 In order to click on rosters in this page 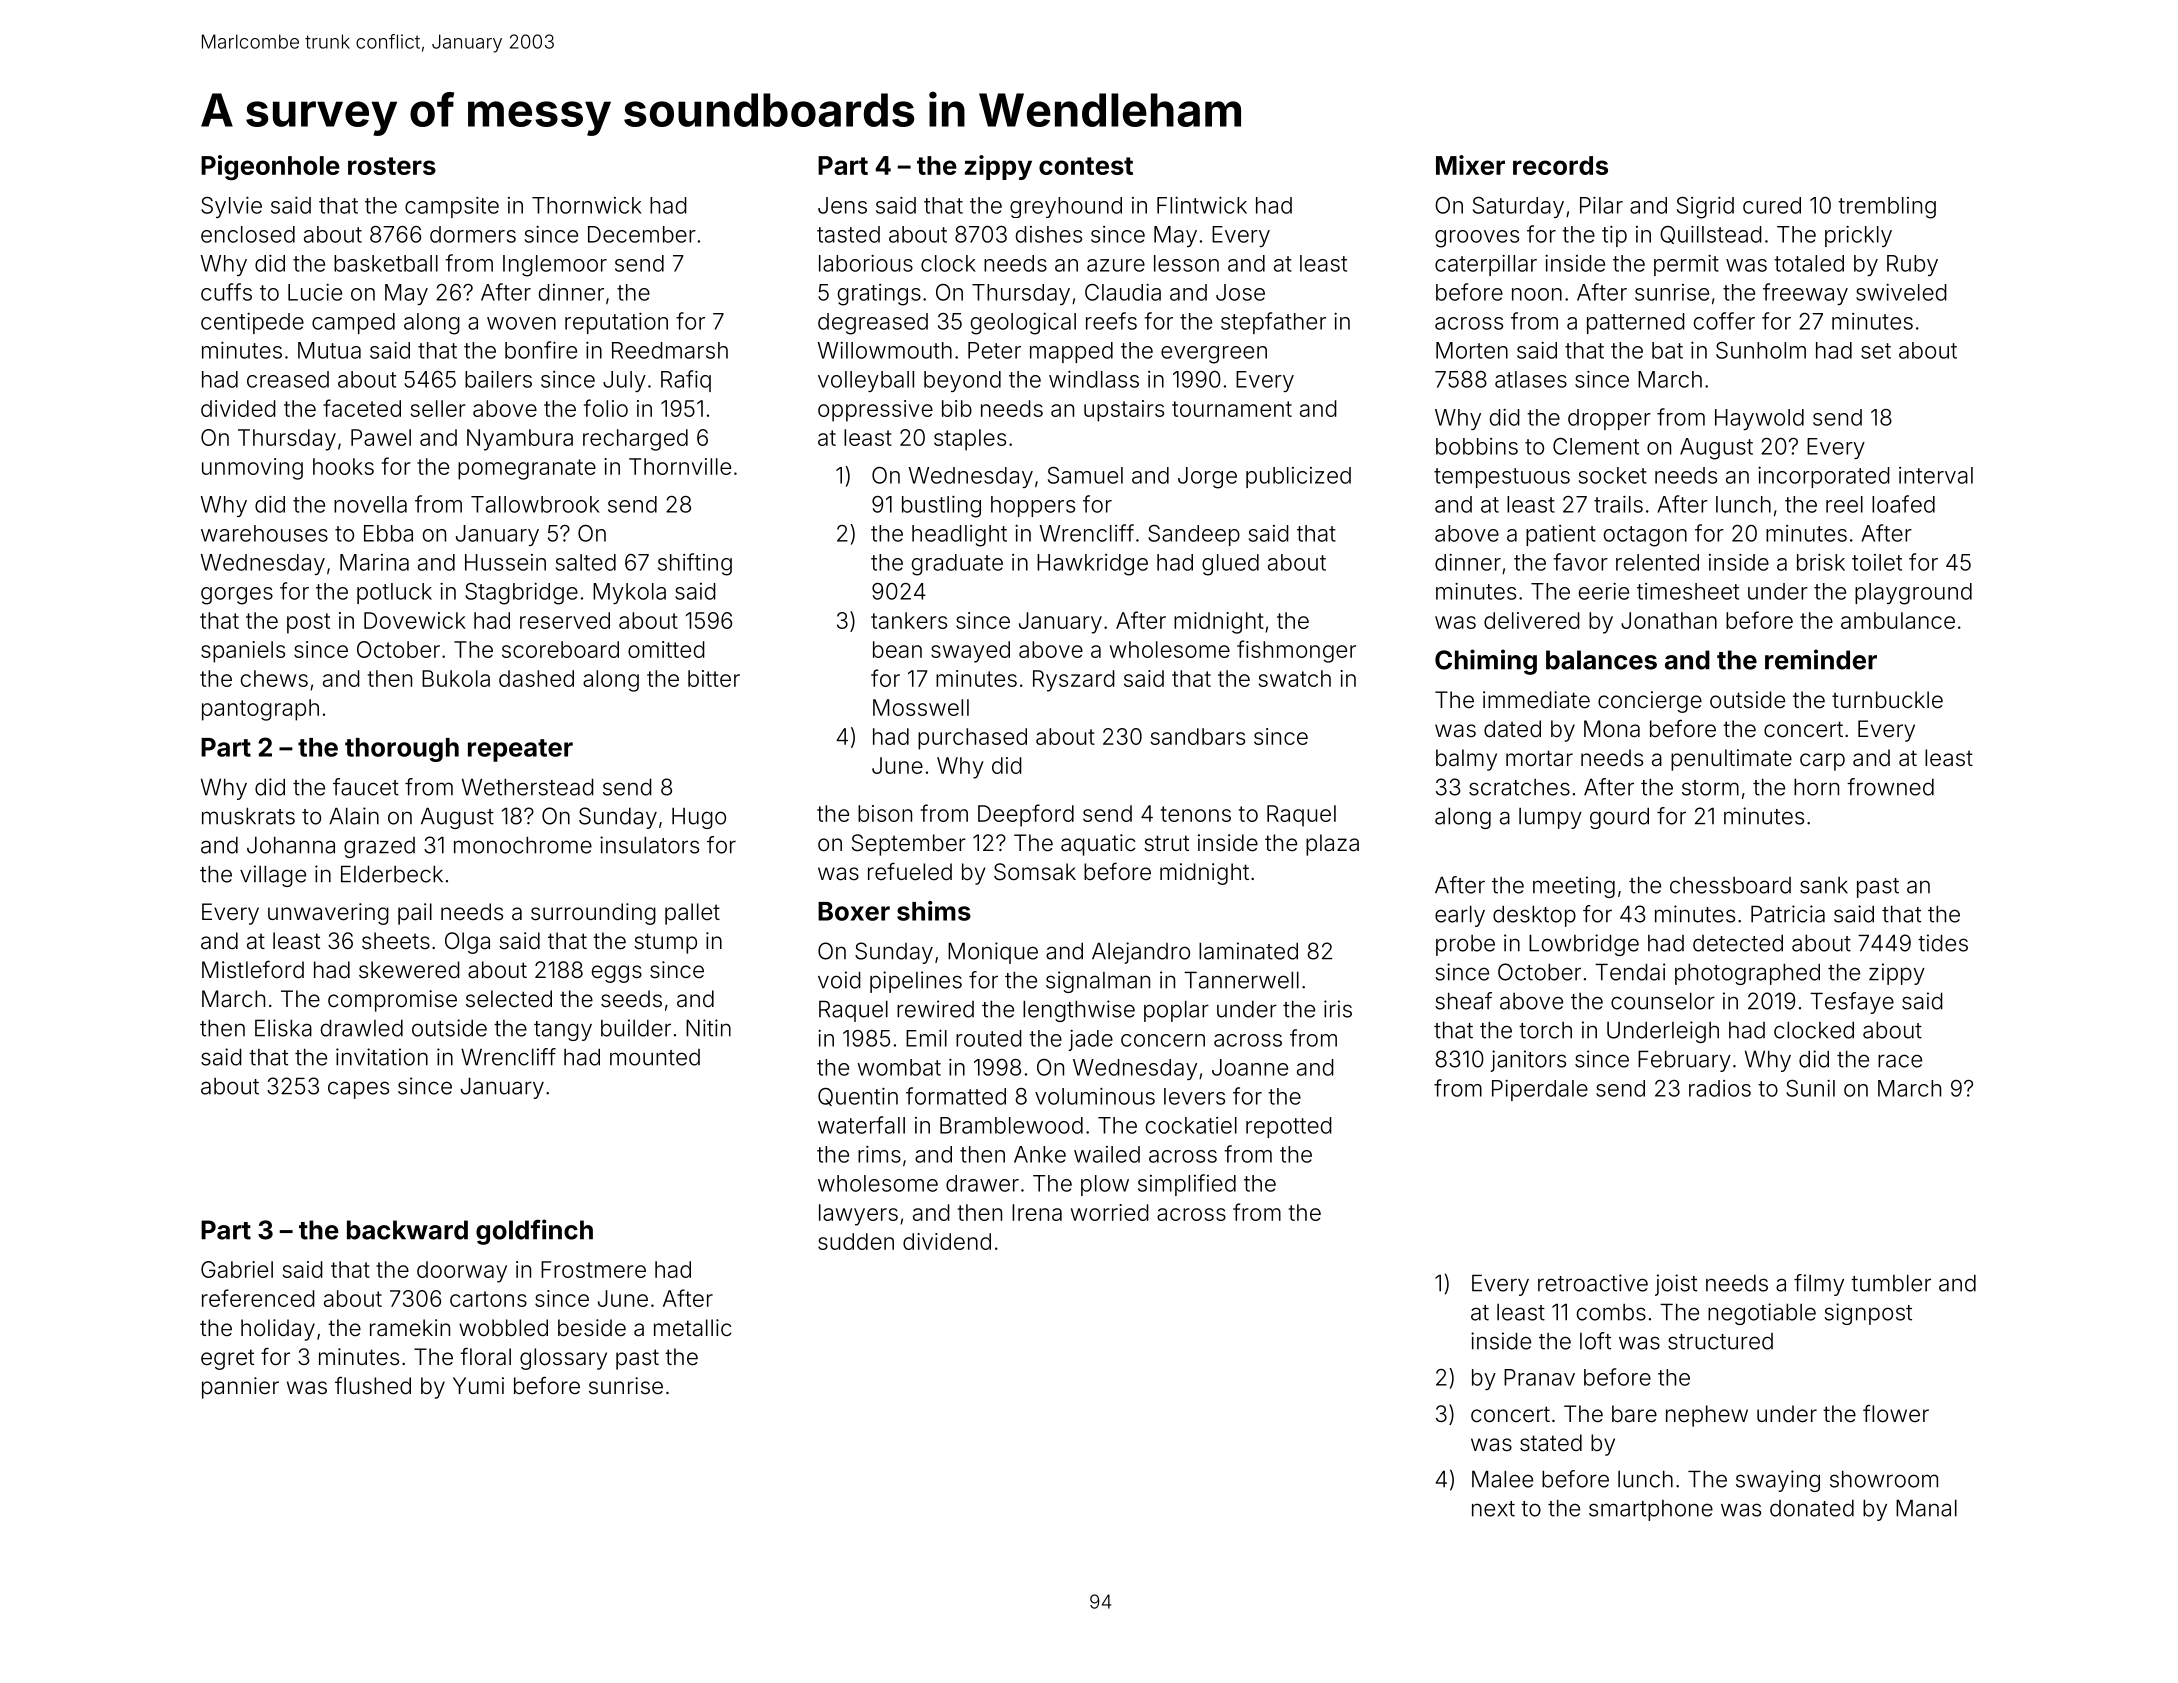, I will do `click(392, 166)`.
